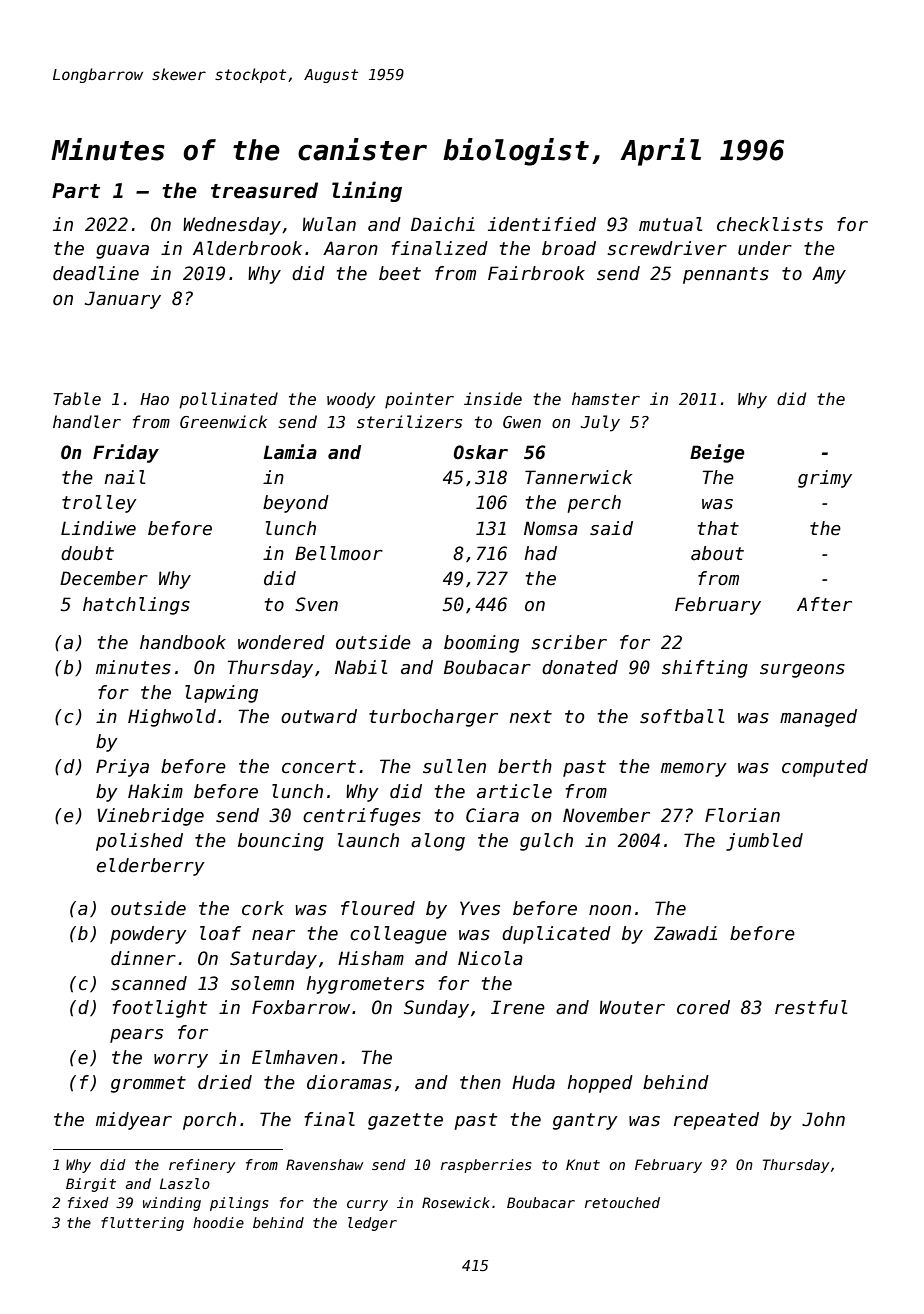  I want to click on turbocharger, so click(433, 718).
